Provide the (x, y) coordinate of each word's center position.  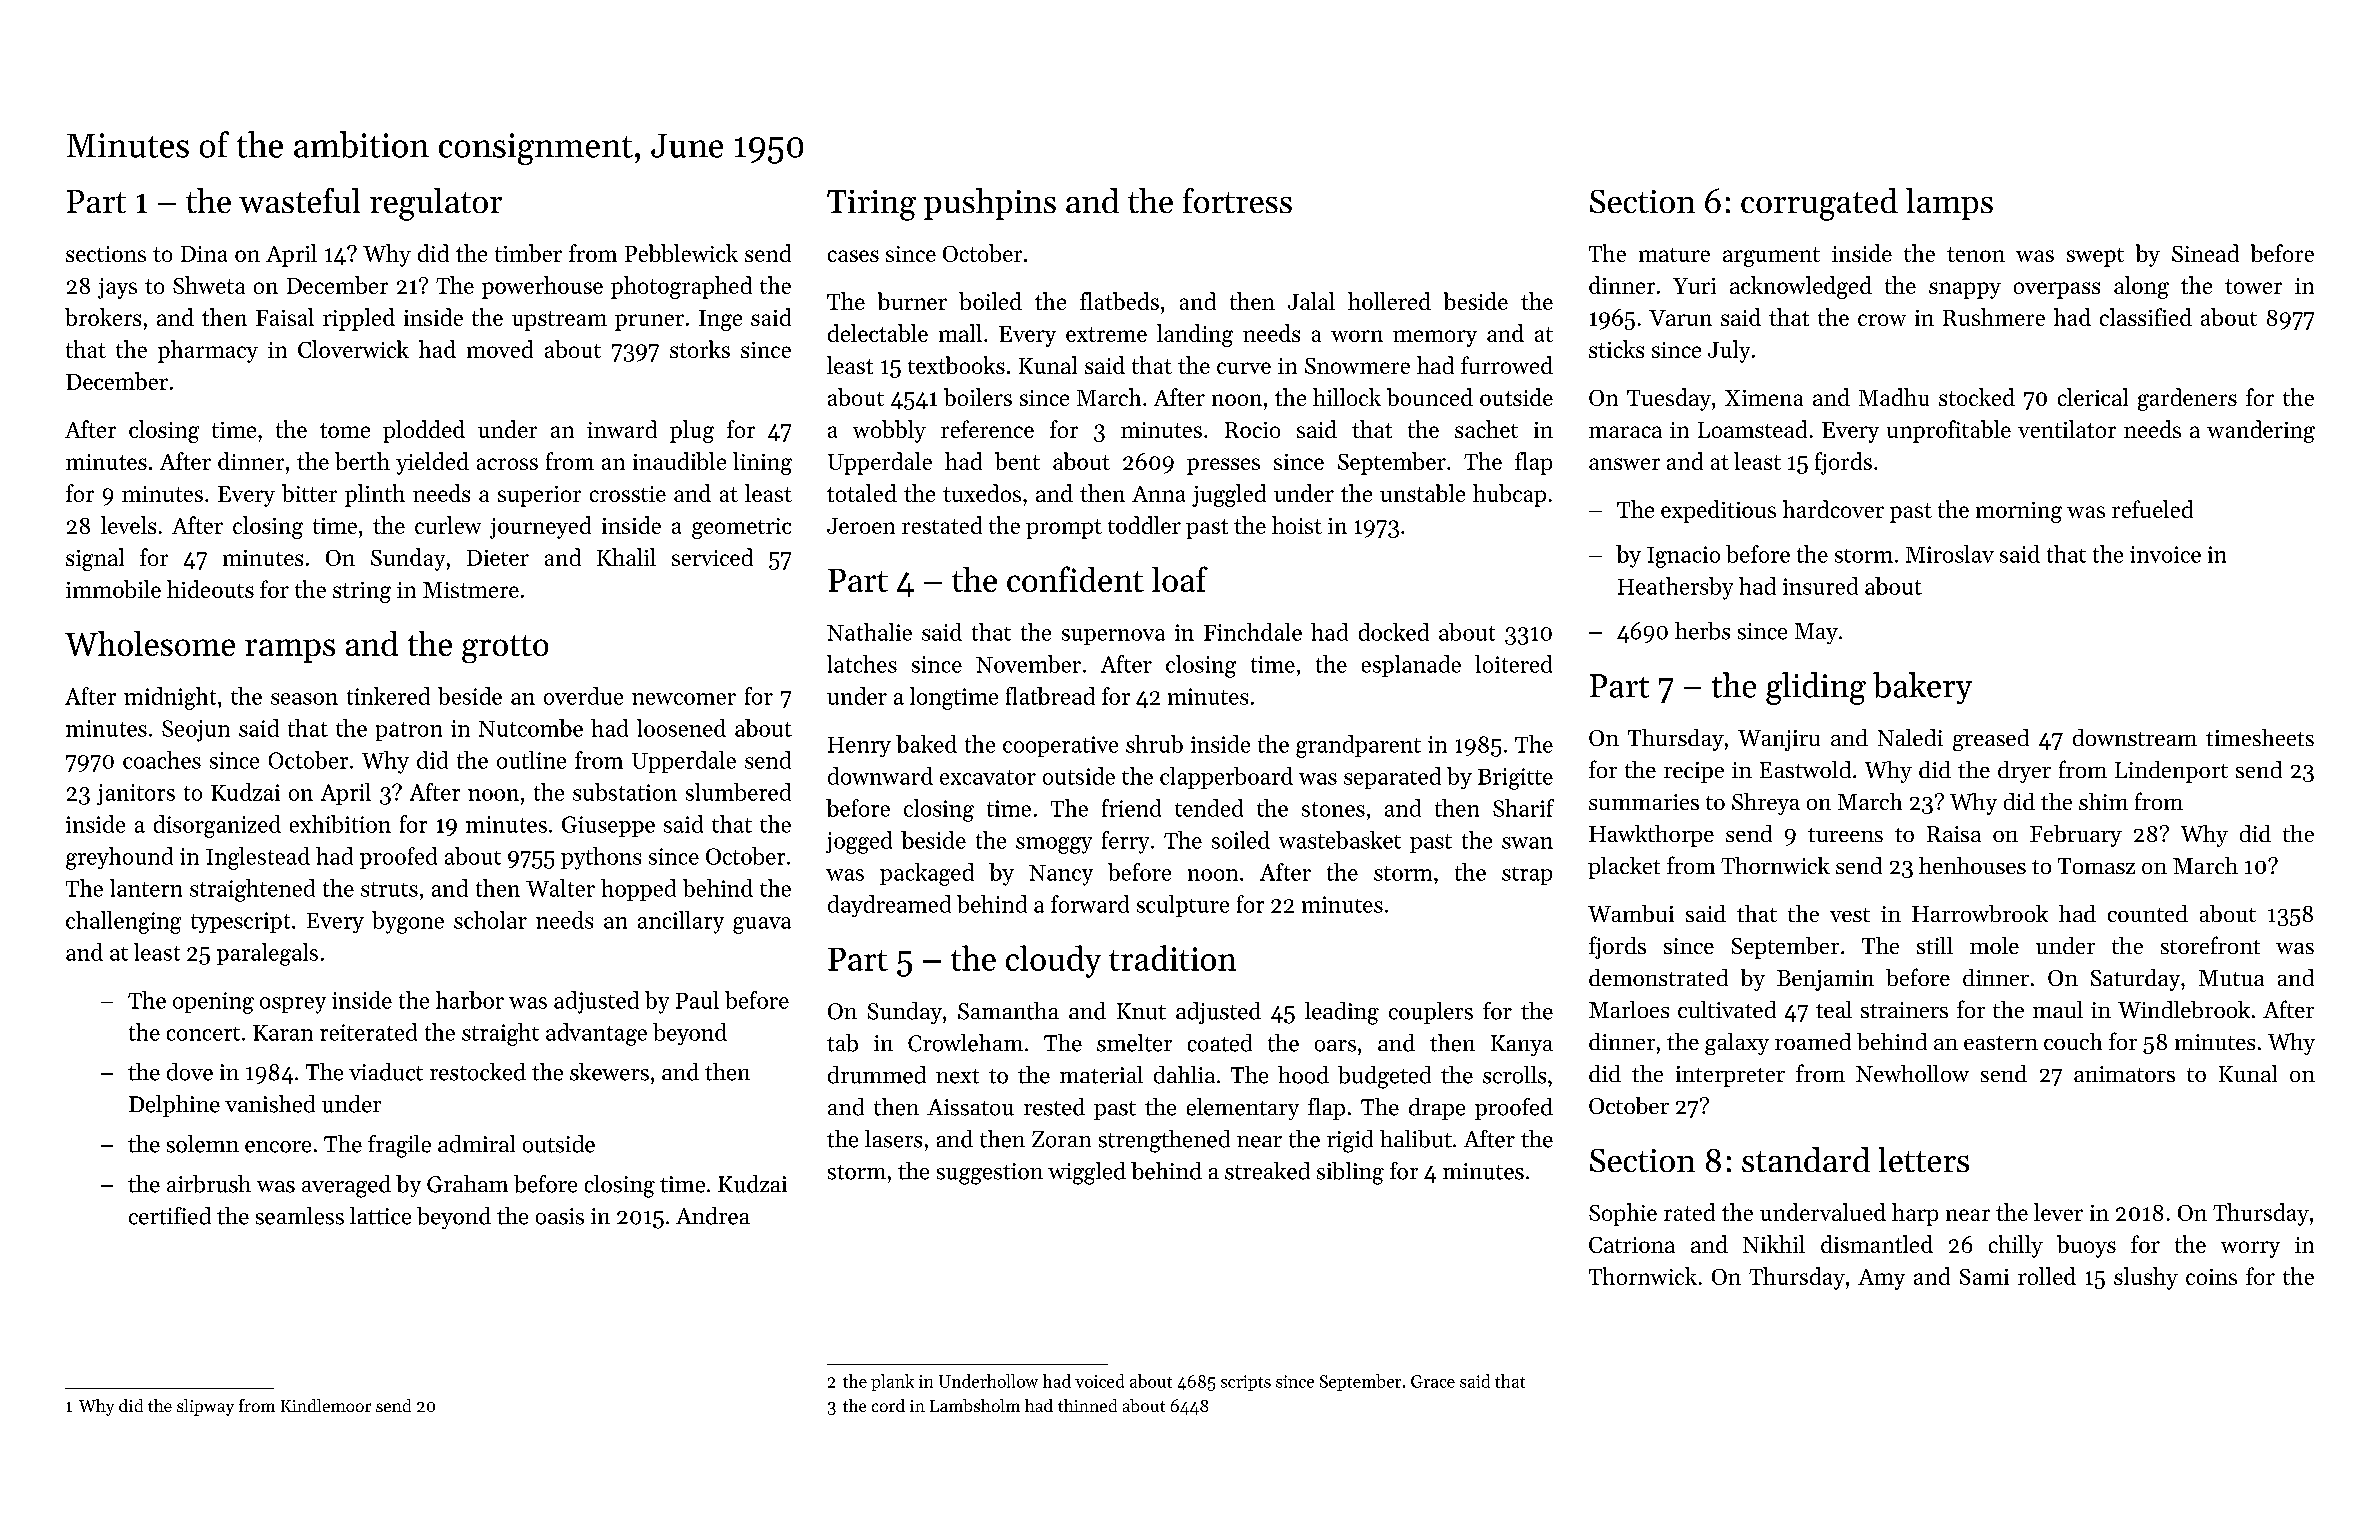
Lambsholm (975, 1405)
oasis (560, 1216)
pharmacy (208, 351)
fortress (1237, 200)
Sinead (2205, 253)
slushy (2146, 1278)
